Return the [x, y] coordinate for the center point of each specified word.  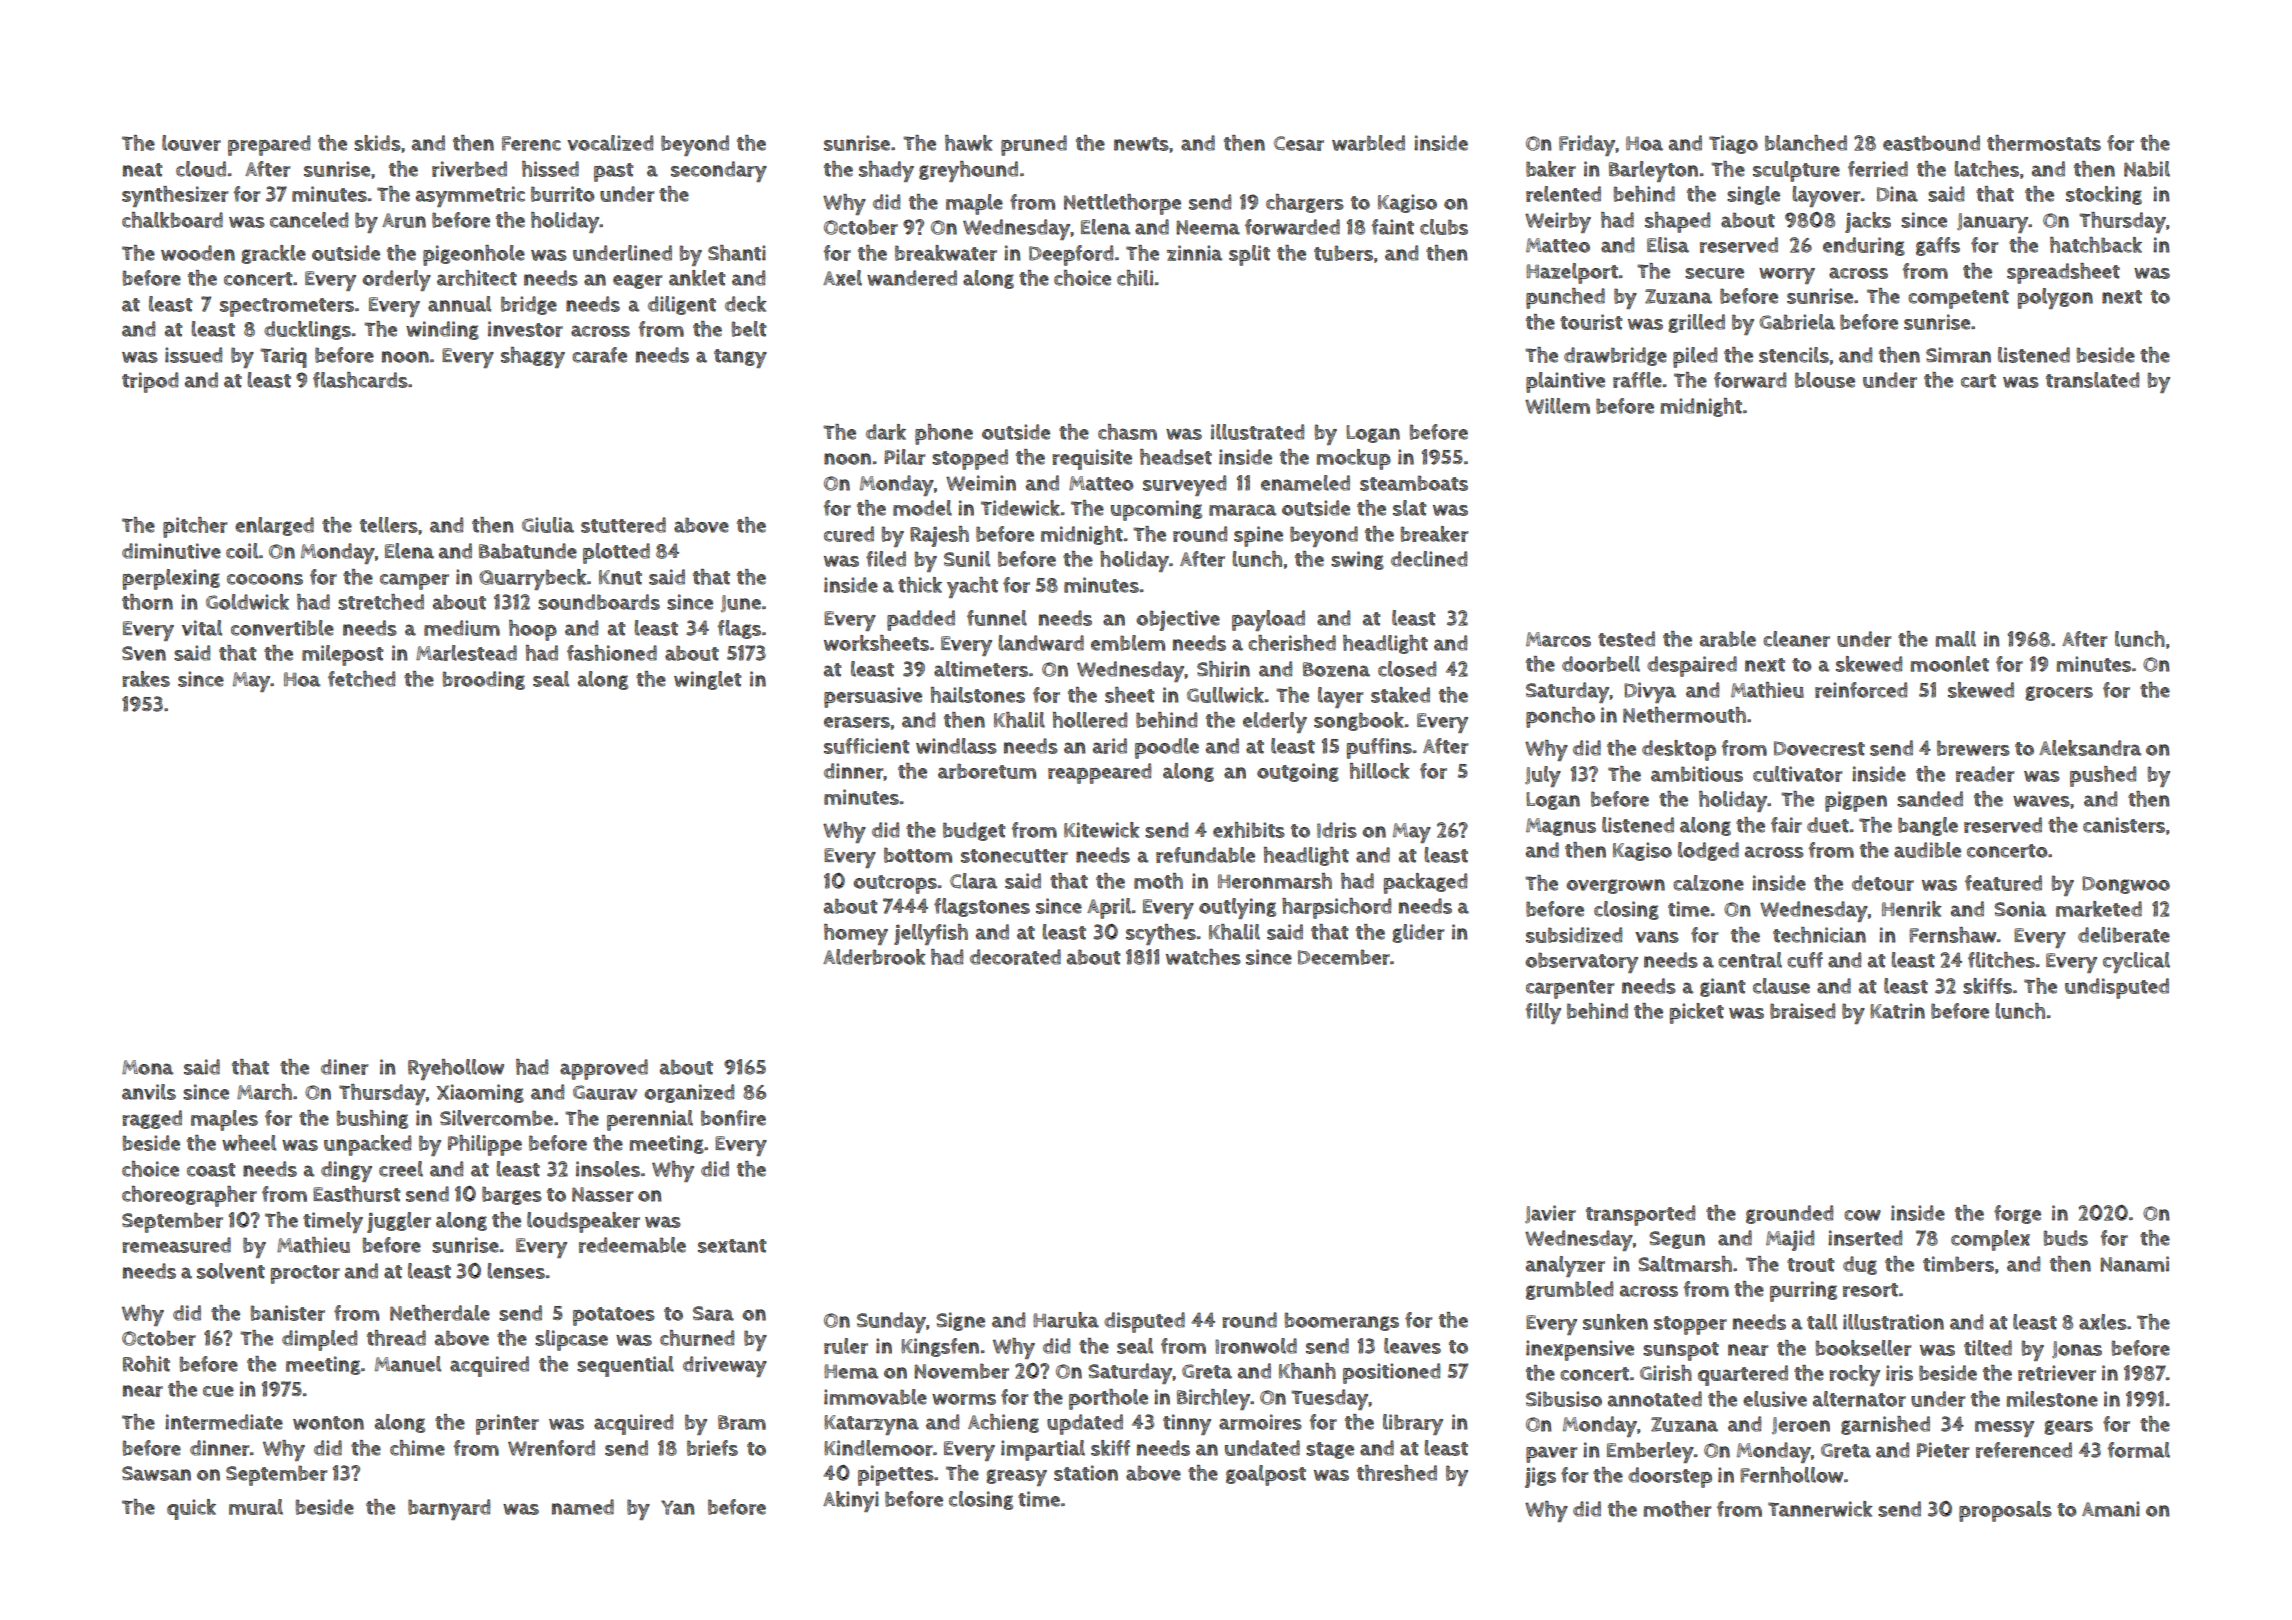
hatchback [2096, 245]
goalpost [1266, 1475]
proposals [2005, 1511]
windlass [956, 746]
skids [377, 143]
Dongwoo [2126, 885]
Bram [742, 1422]
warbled [1368, 143]
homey [856, 934]
